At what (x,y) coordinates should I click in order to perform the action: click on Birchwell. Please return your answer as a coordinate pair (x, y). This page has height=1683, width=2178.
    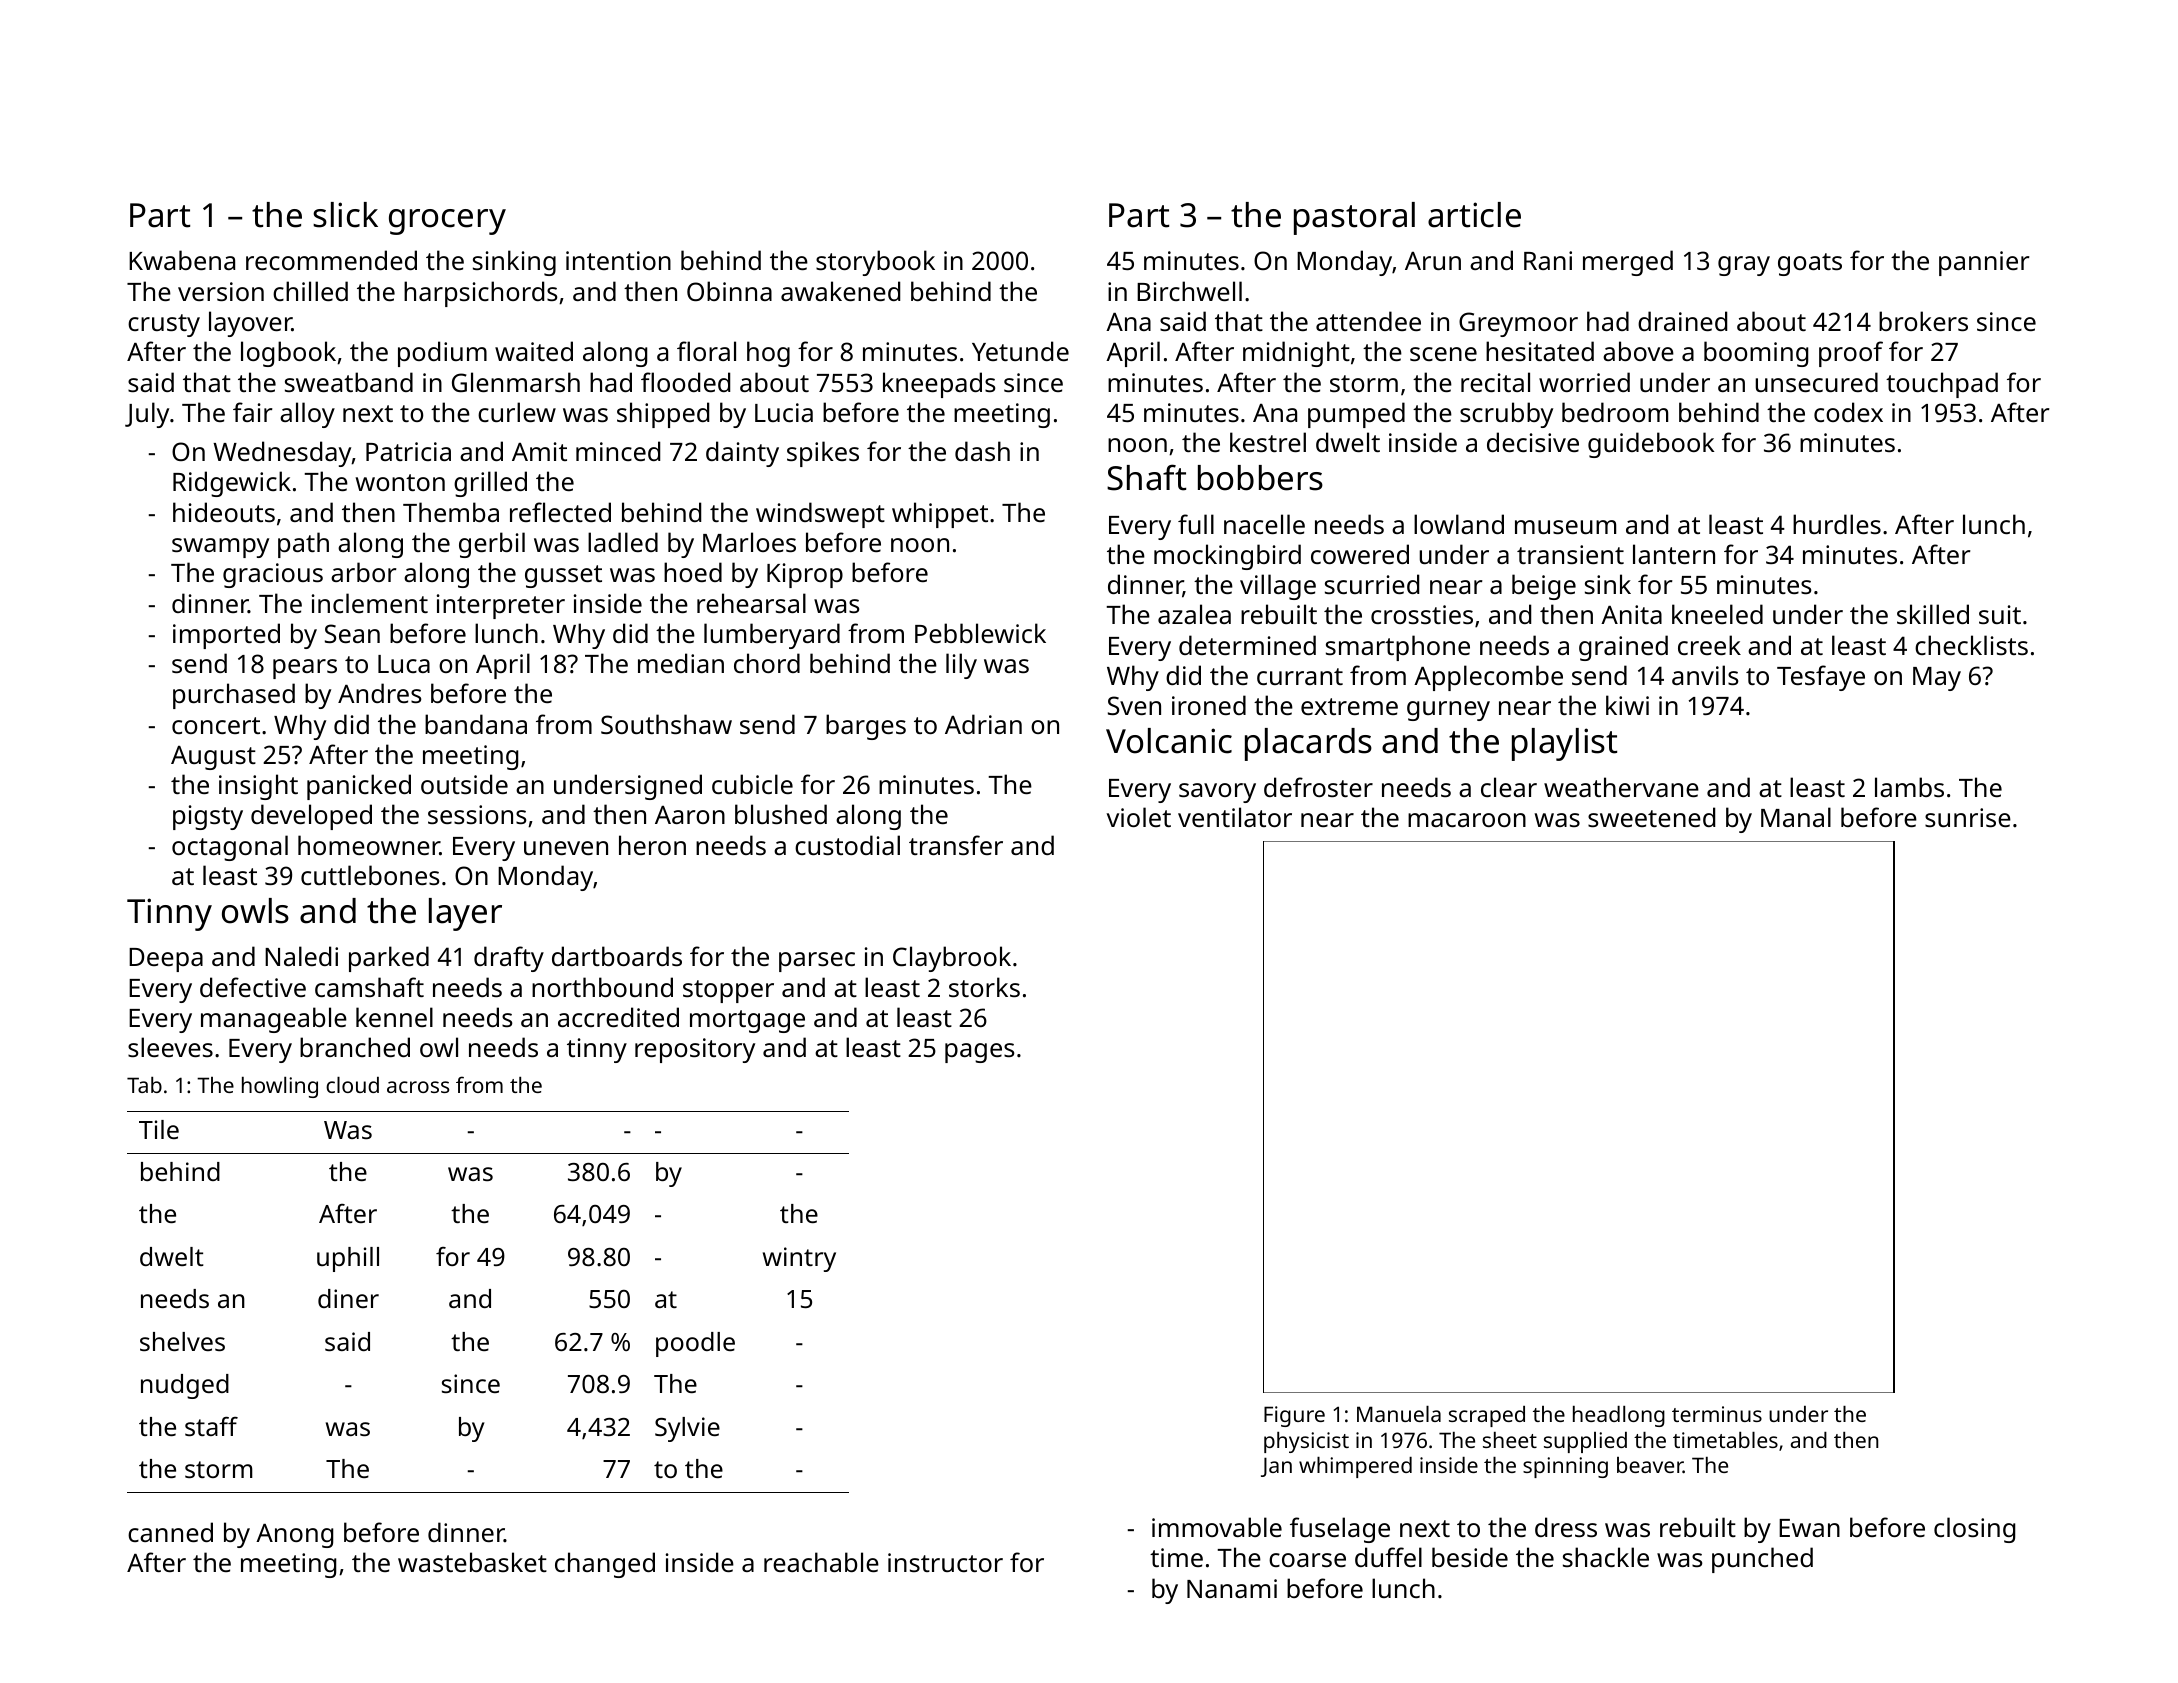
    Looking at the image, I should click on (1189, 291).
